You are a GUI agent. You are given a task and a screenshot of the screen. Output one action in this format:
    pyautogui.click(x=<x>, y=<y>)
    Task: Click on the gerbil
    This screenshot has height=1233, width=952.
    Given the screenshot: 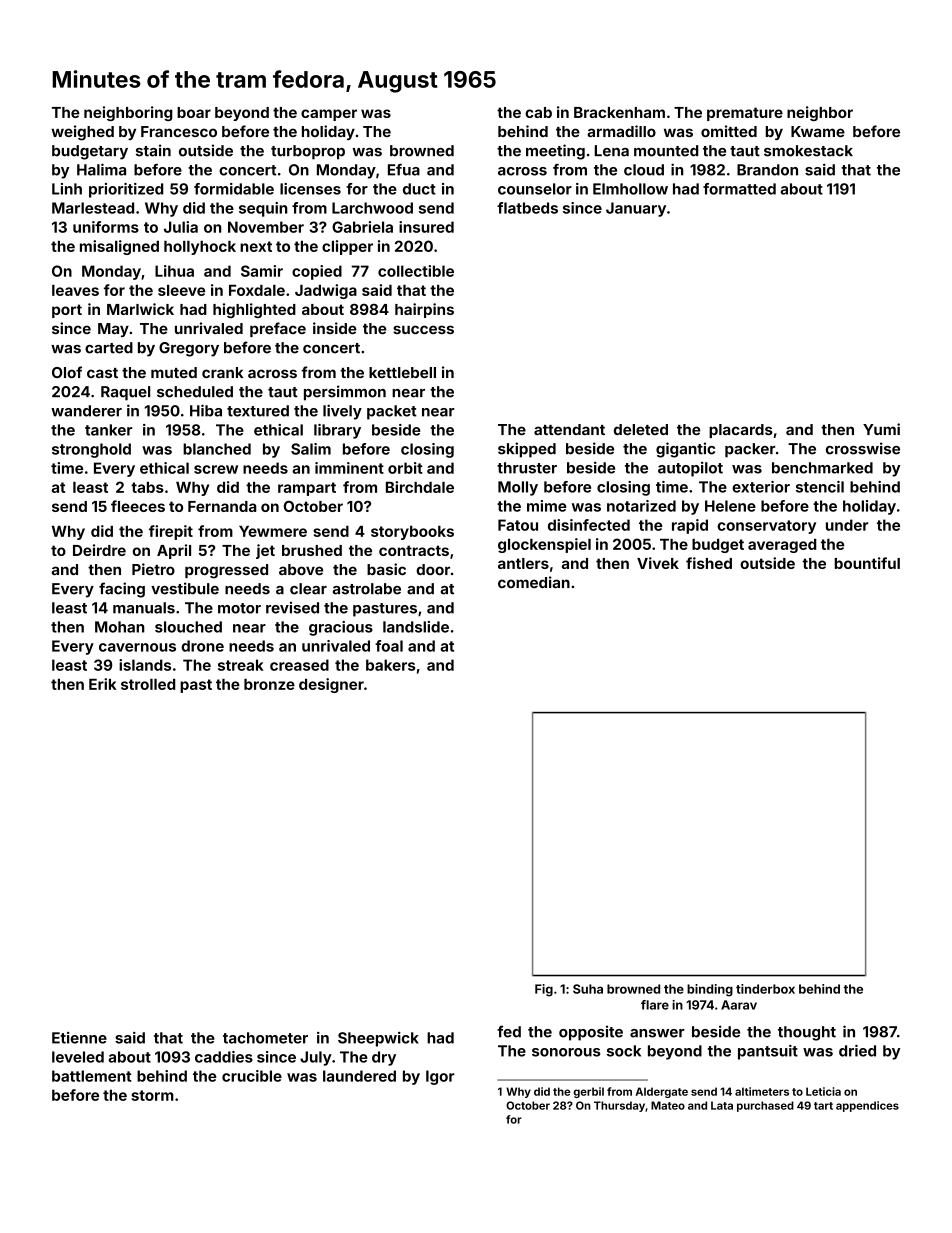 What is the action you would take?
    pyautogui.click(x=589, y=1092)
